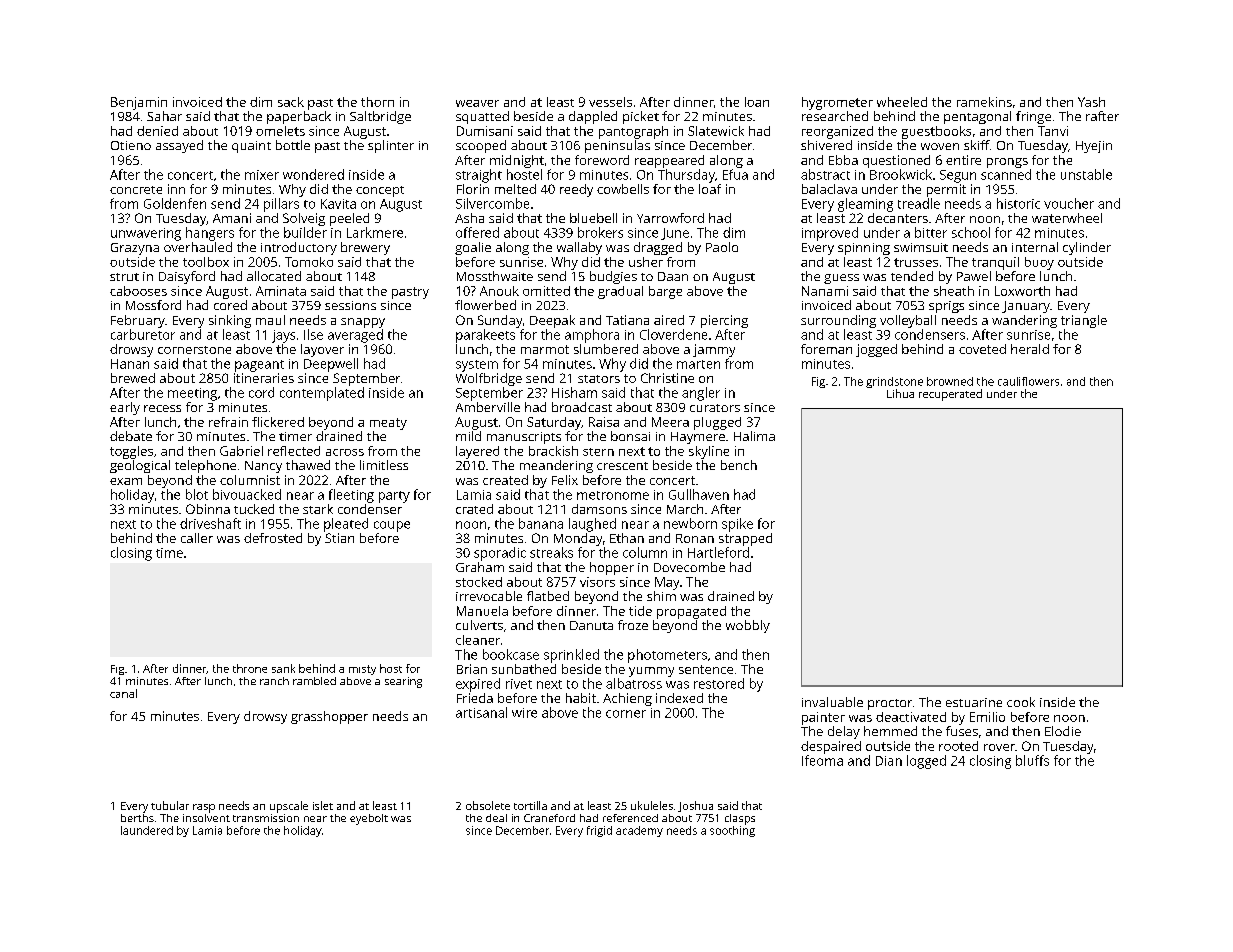 The height and width of the screenshot is (952, 1233). I want to click on balaclava, so click(829, 189).
